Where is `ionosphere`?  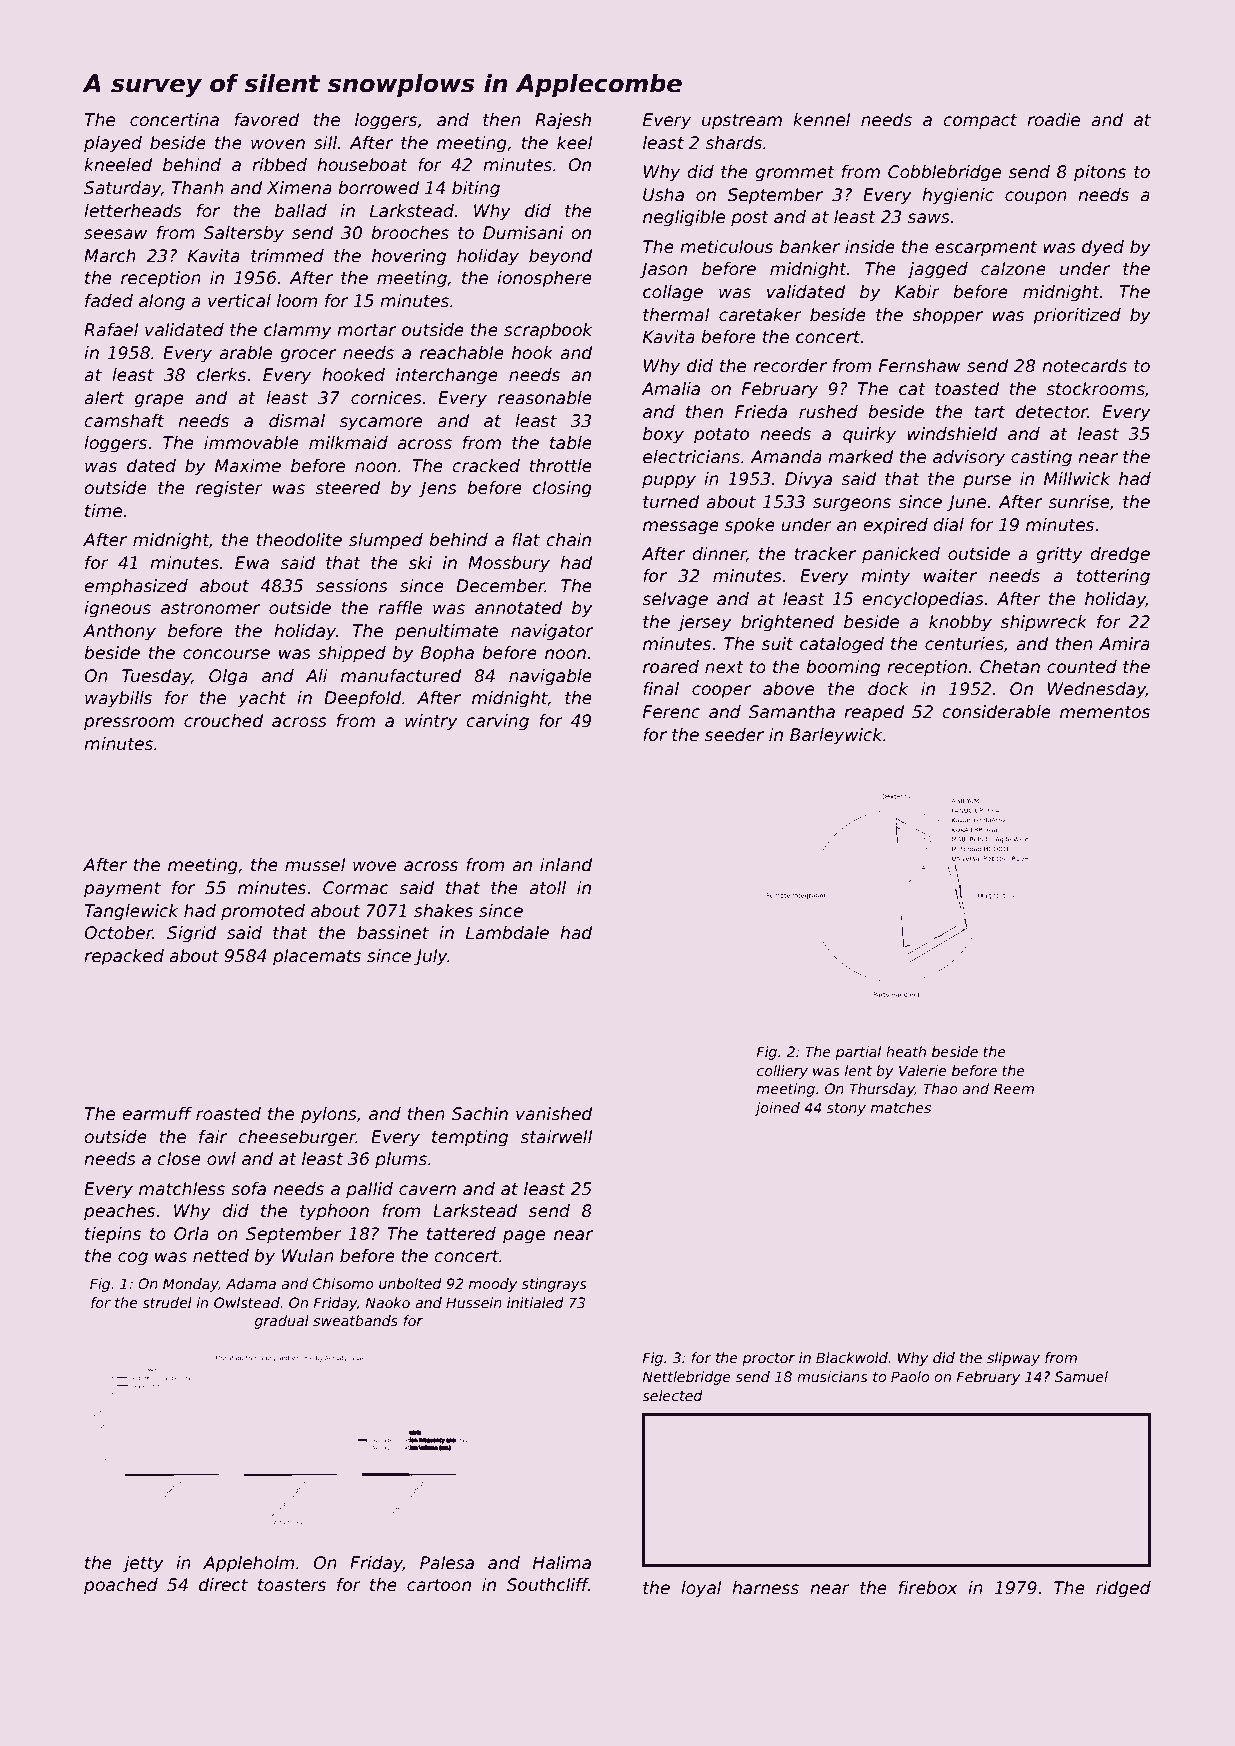
ionosphere is located at coordinates (544, 279).
